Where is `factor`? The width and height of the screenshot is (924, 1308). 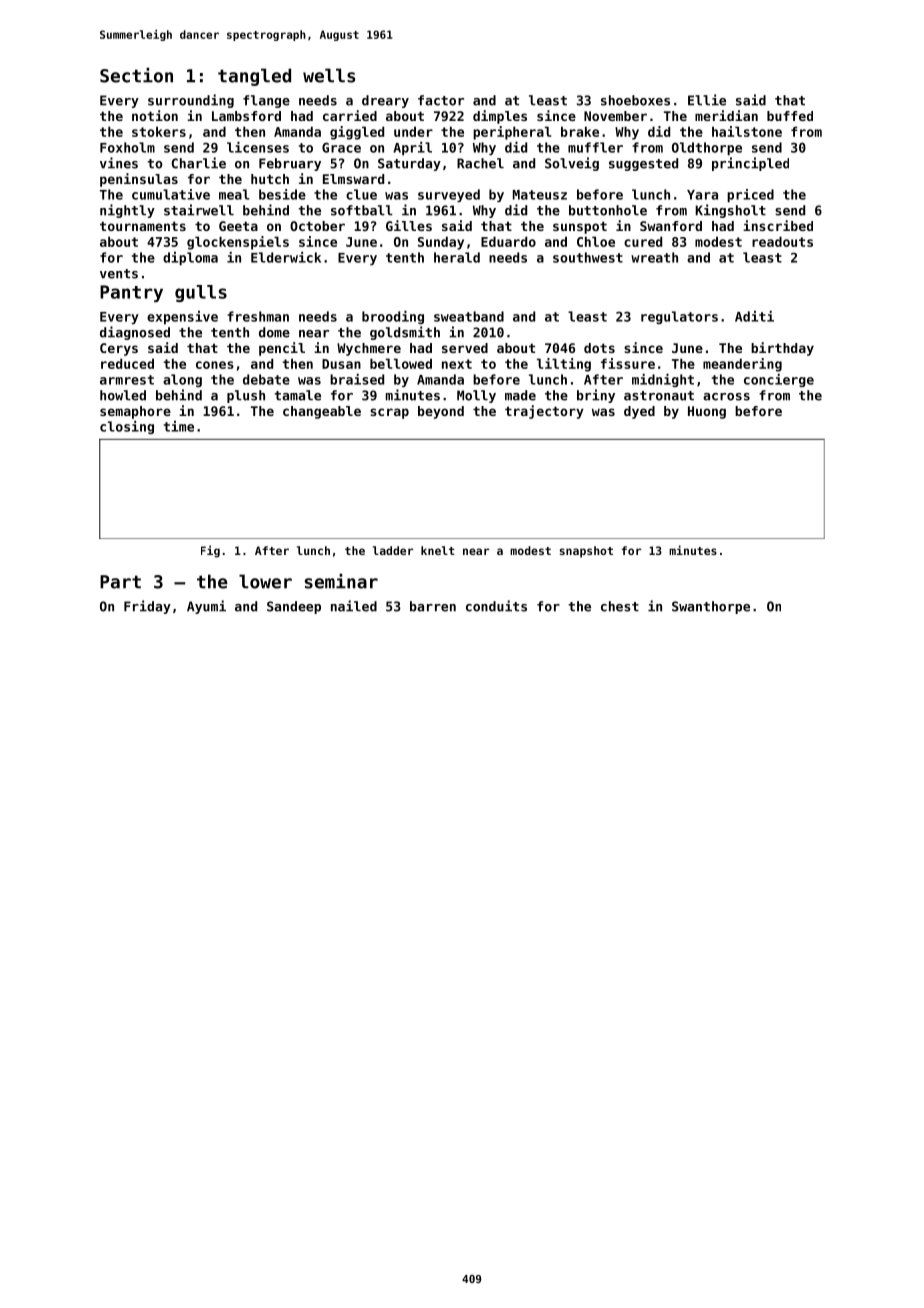
factor is located at coordinates (441, 100).
